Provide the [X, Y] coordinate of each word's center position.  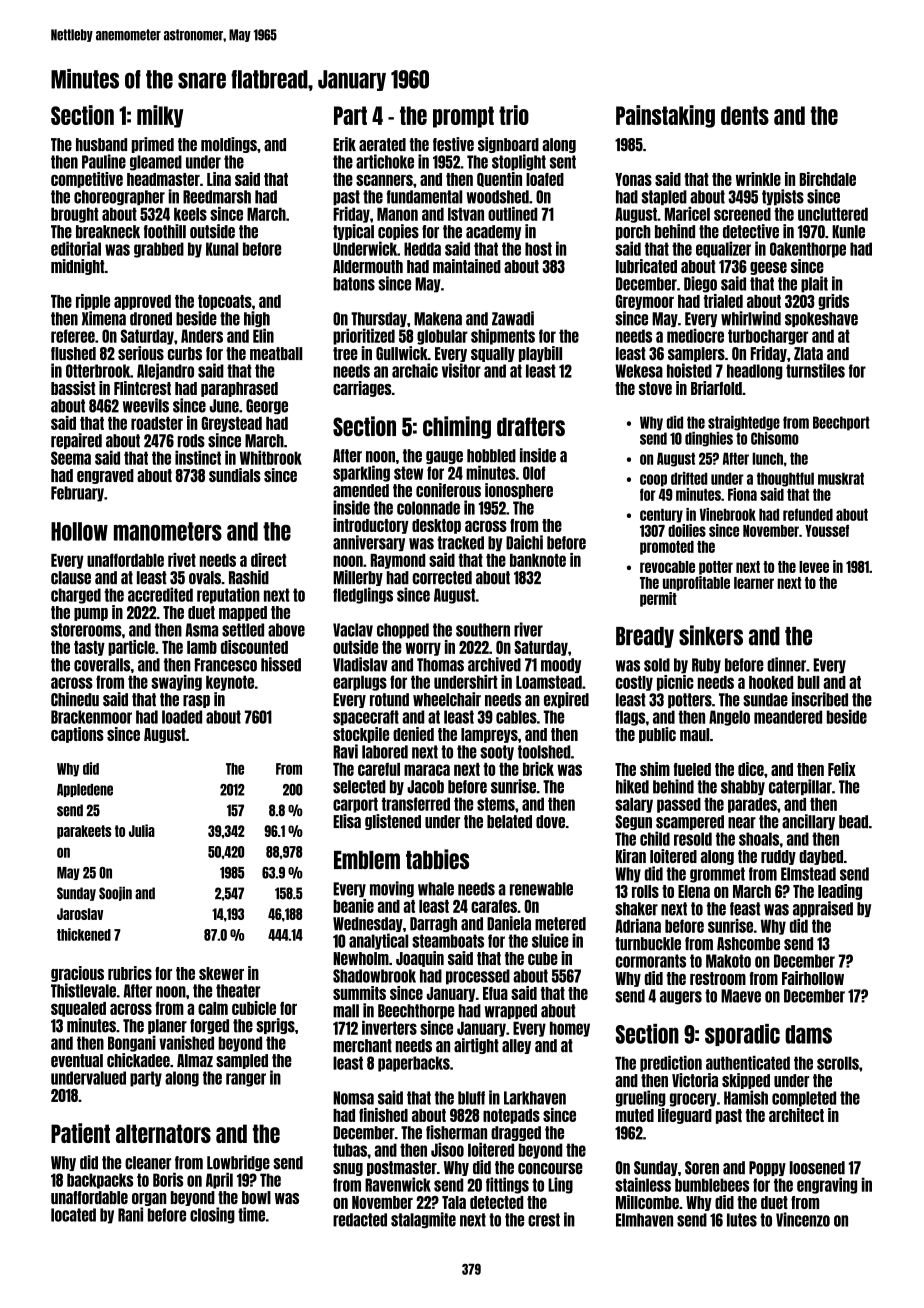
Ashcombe [748, 944]
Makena [438, 319]
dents [745, 115]
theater [238, 991]
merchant [362, 1046]
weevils [146, 405]
